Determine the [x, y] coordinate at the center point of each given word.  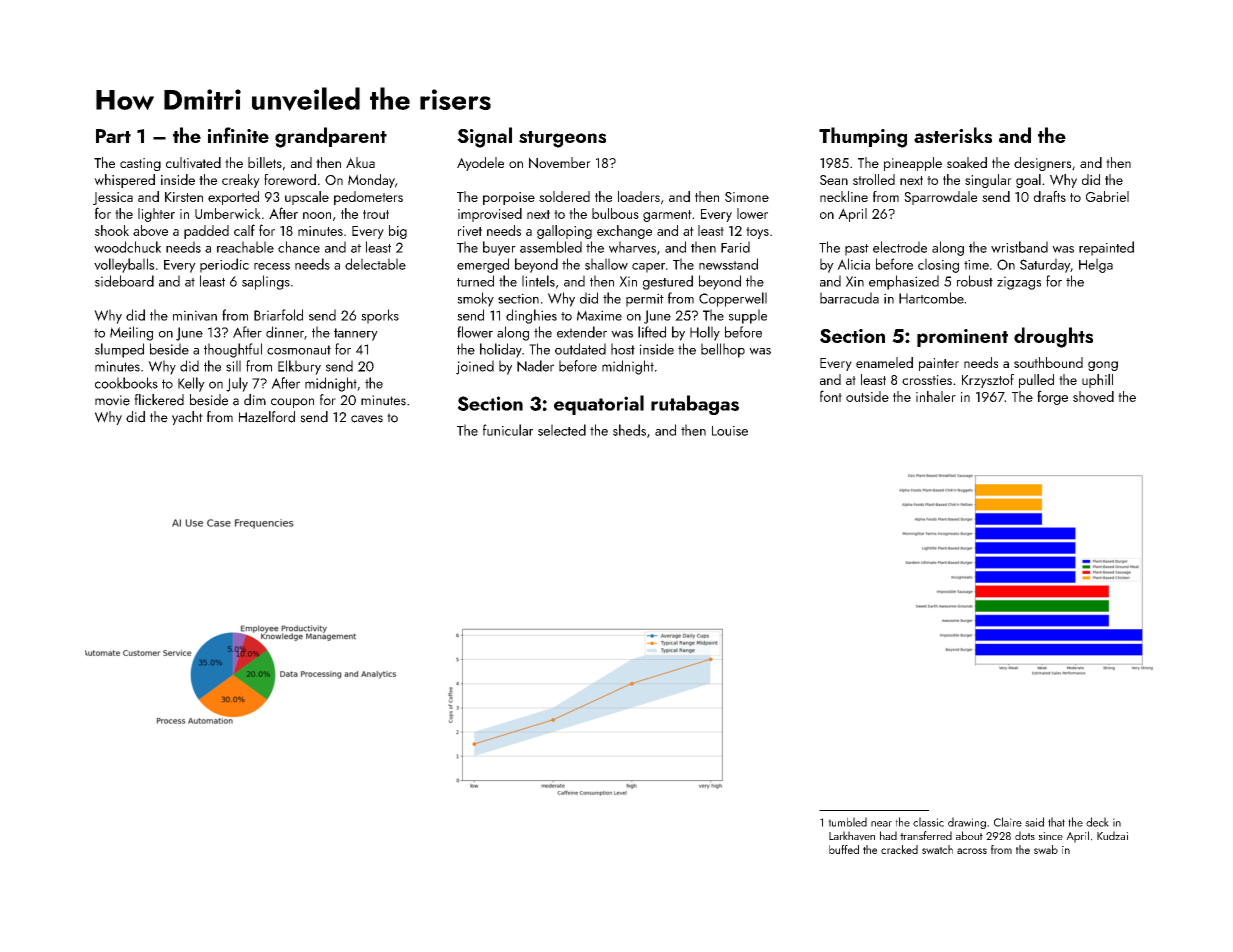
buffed [844, 849]
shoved [1093, 396]
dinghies [531, 316]
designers [1042, 164]
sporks [380, 316]
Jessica [113, 198]
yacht [187, 418]
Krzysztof [988, 381]
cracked [899, 849]
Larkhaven [852, 836]
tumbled [847, 822]
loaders [639, 196]
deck [1097, 822]
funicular [508, 430]
